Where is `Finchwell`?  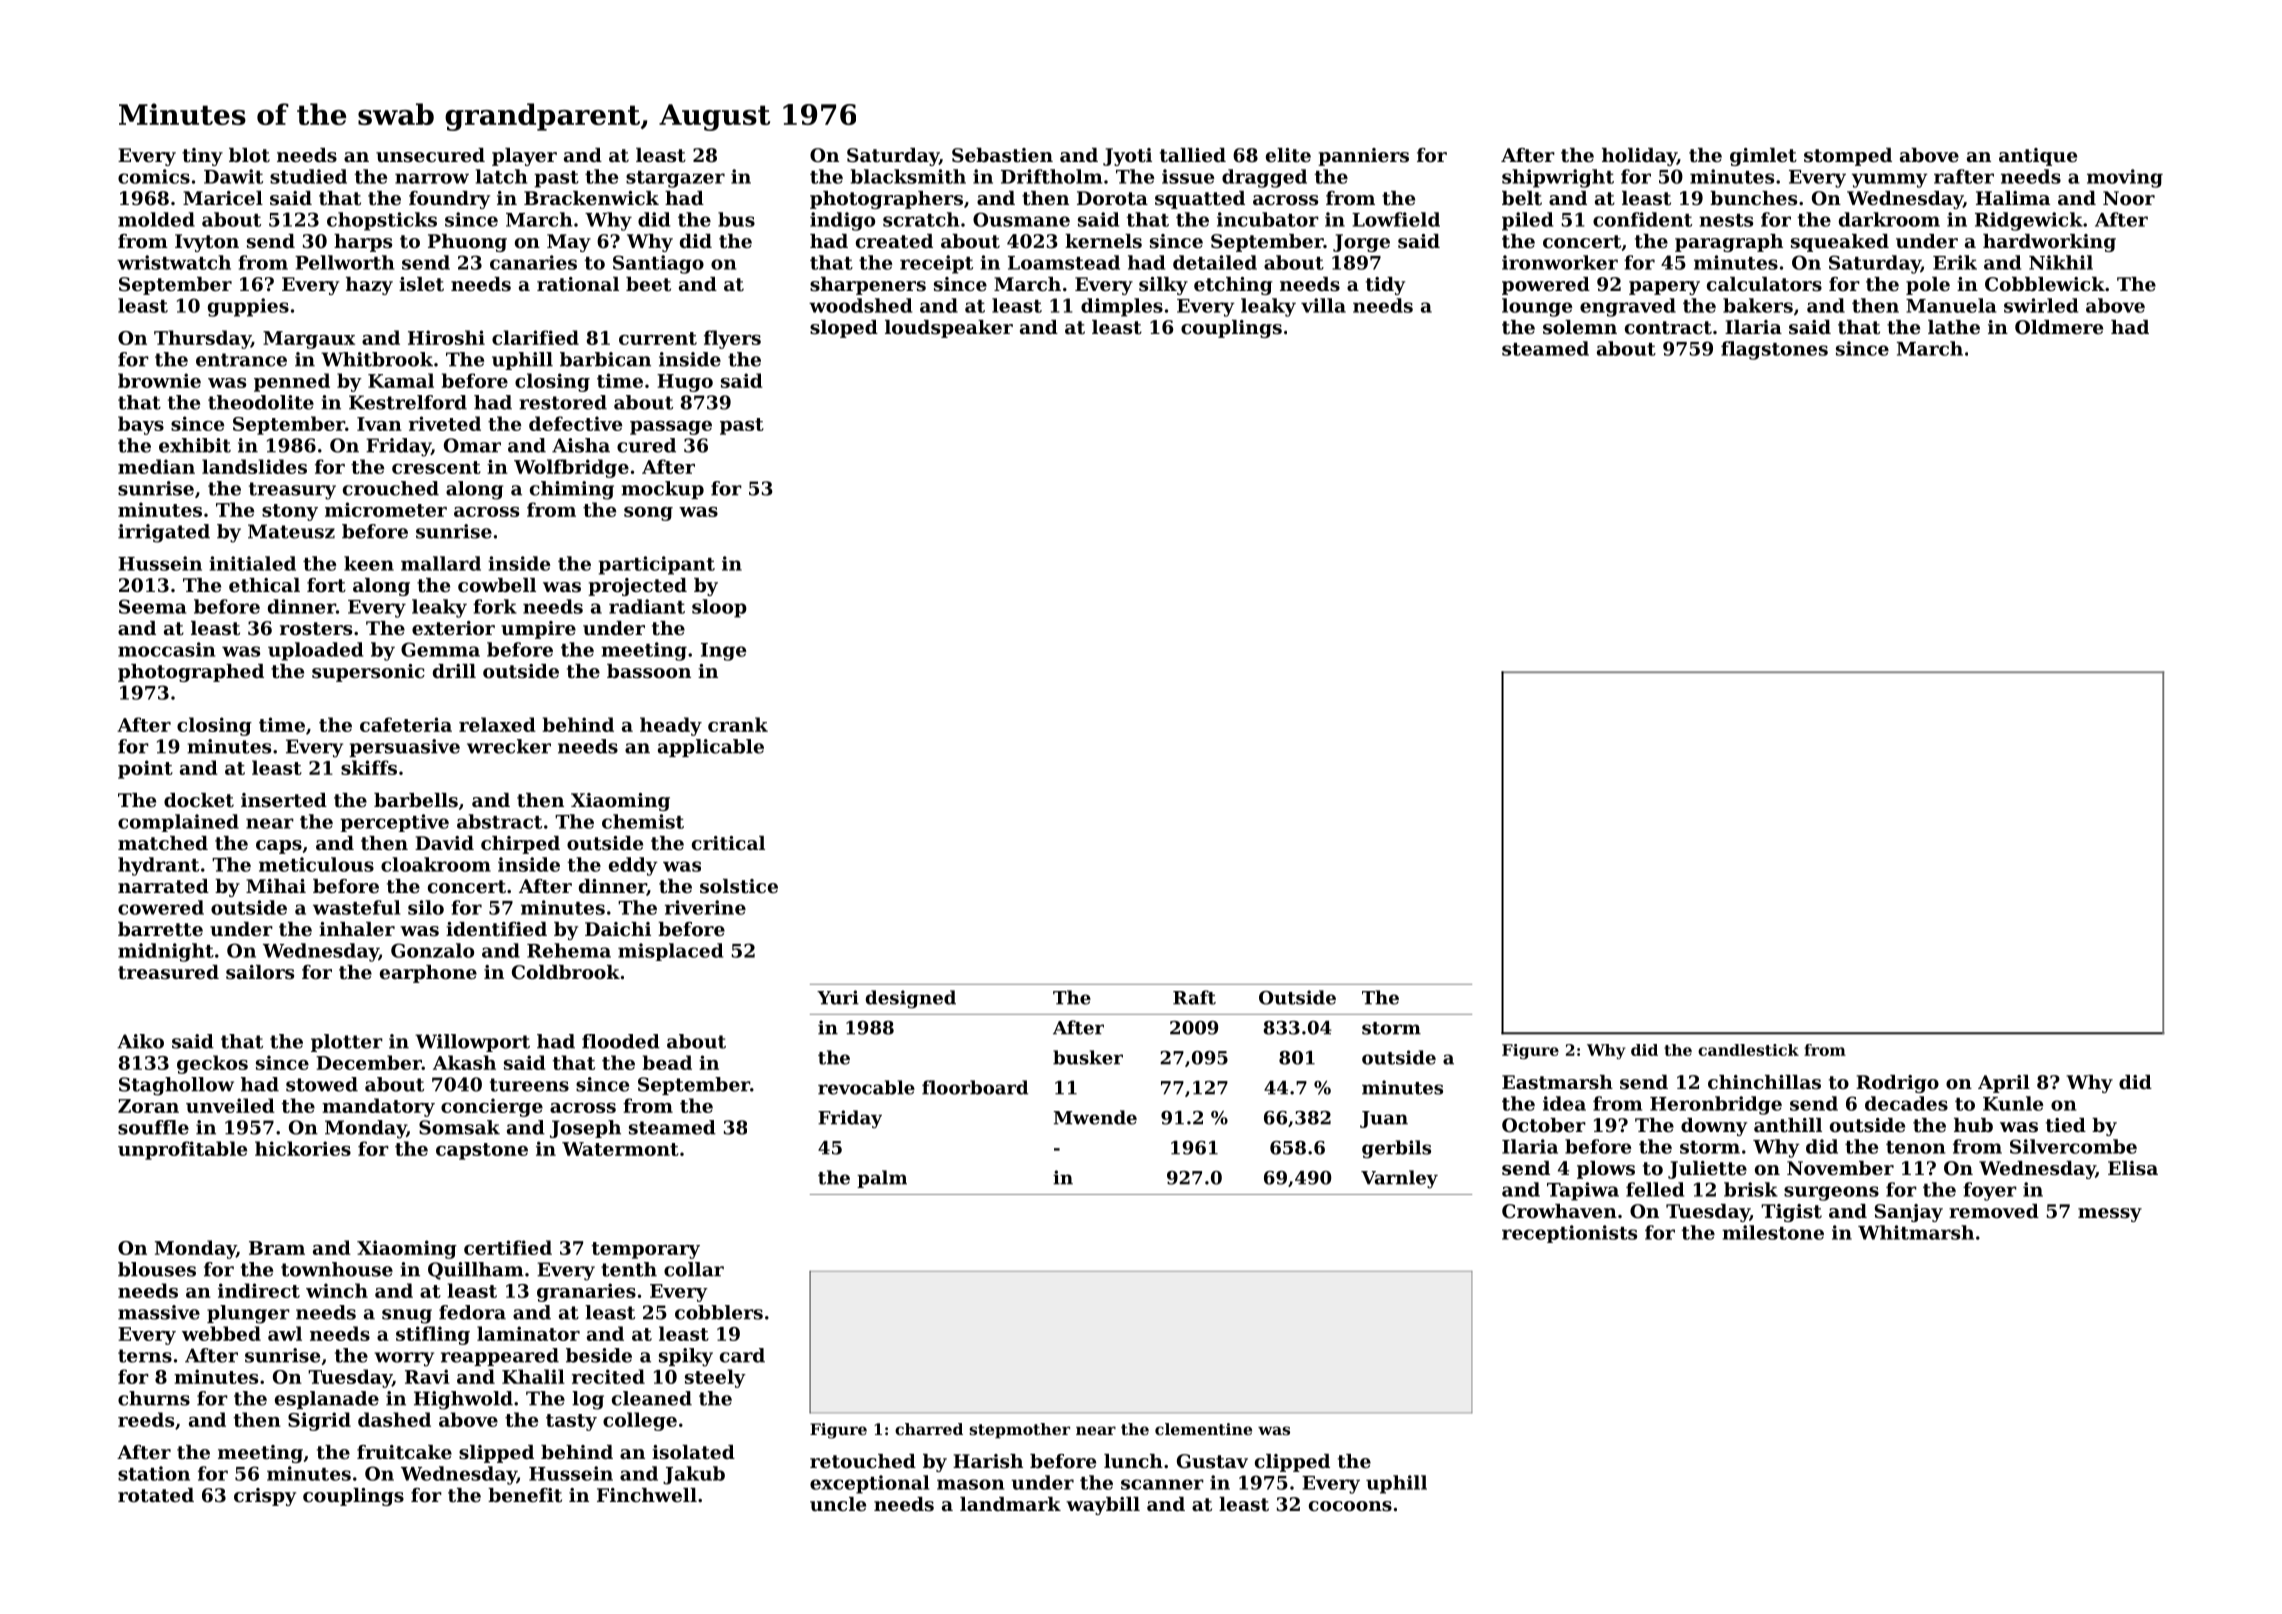
Finchwell is located at coordinates (647, 1495).
